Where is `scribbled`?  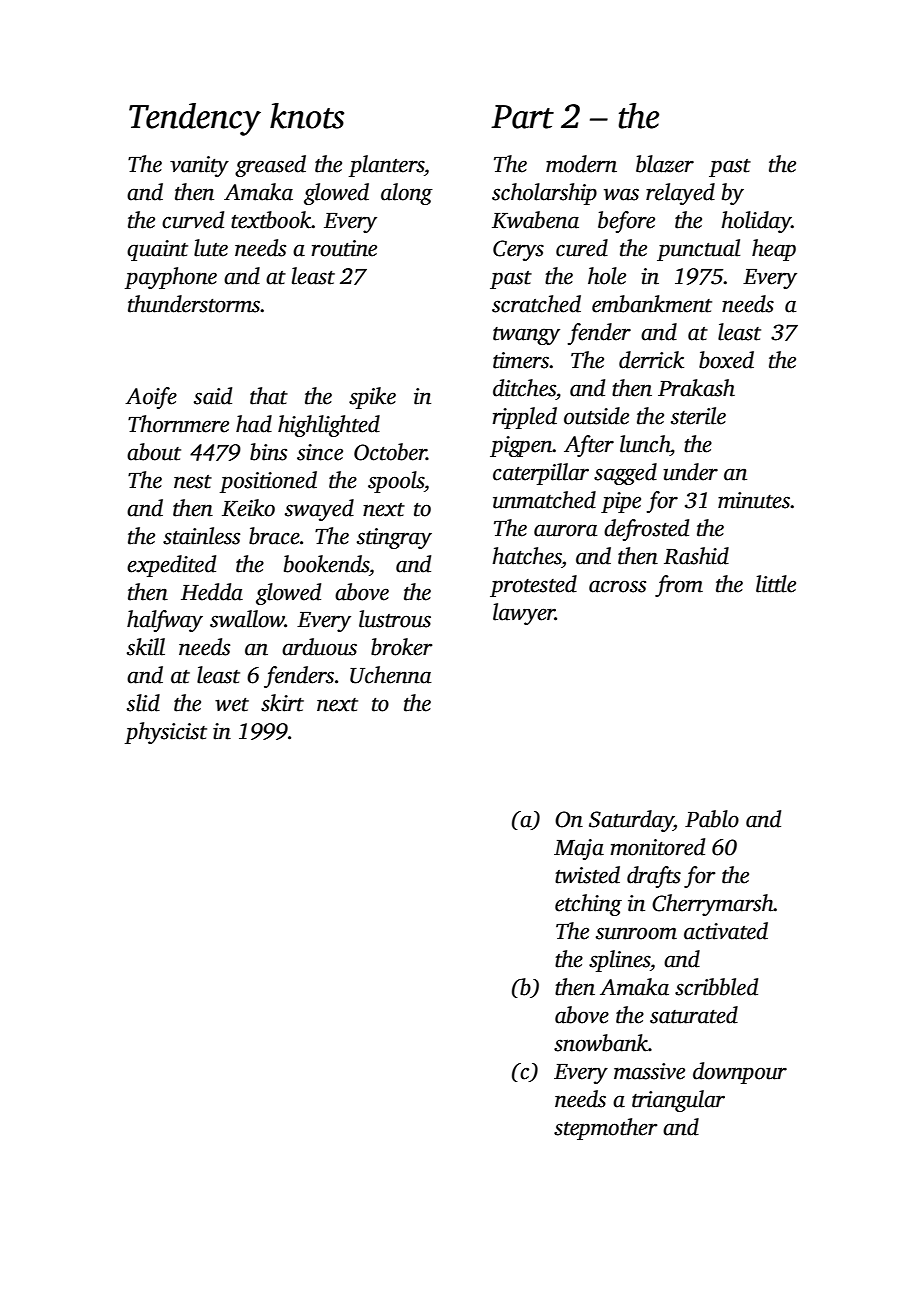
scribbled is located at coordinates (716, 987).
